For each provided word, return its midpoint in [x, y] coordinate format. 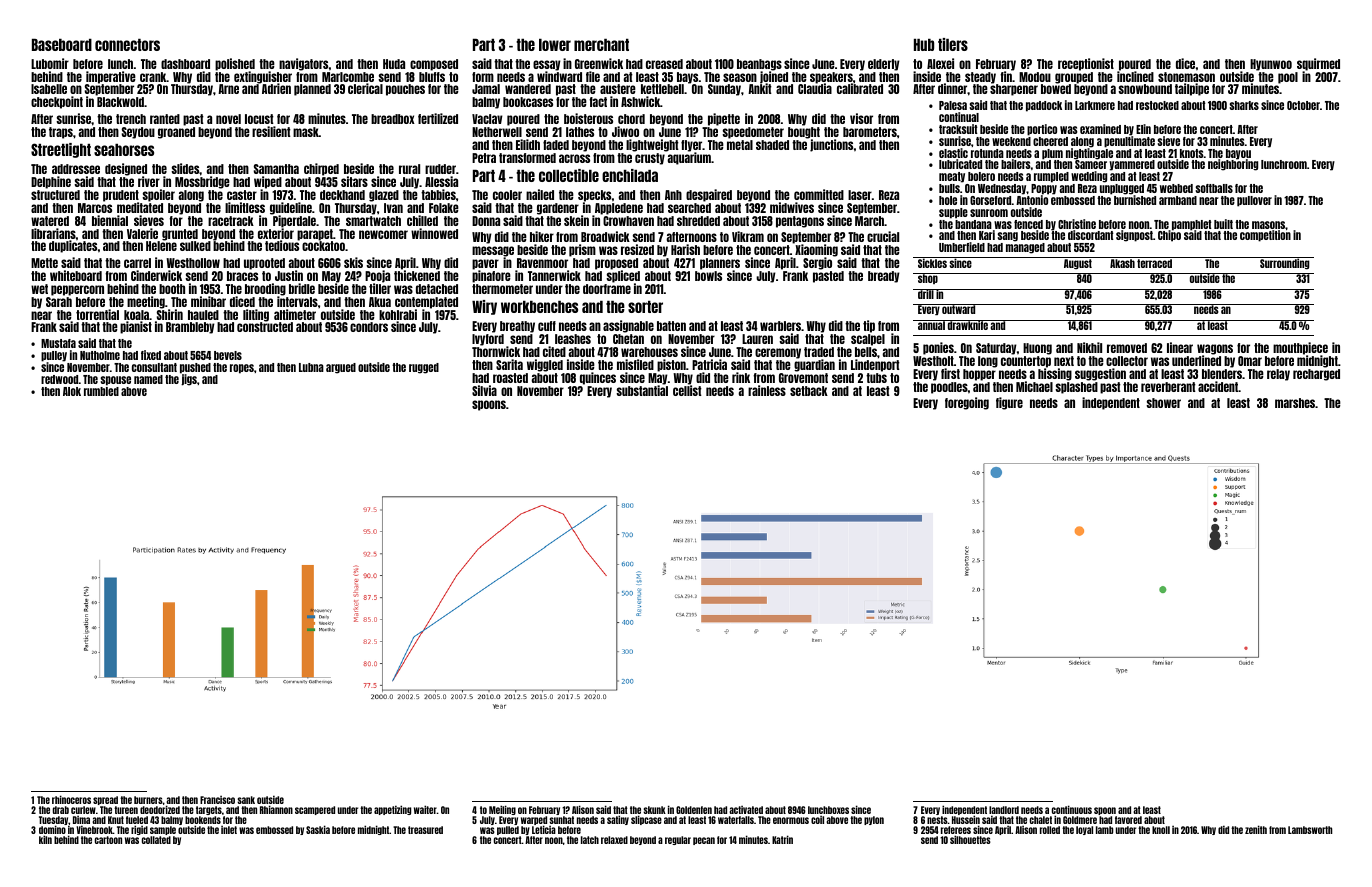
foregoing [967, 403]
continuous [1072, 809]
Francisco [217, 800]
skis [353, 262]
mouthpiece [1300, 348]
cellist [687, 390]
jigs [189, 380]
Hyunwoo [1271, 65]
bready [884, 277]
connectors [127, 45]
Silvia [484, 390]
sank [246, 800]
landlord [1004, 810]
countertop [1026, 362]
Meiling [502, 810]
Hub [924, 45]
